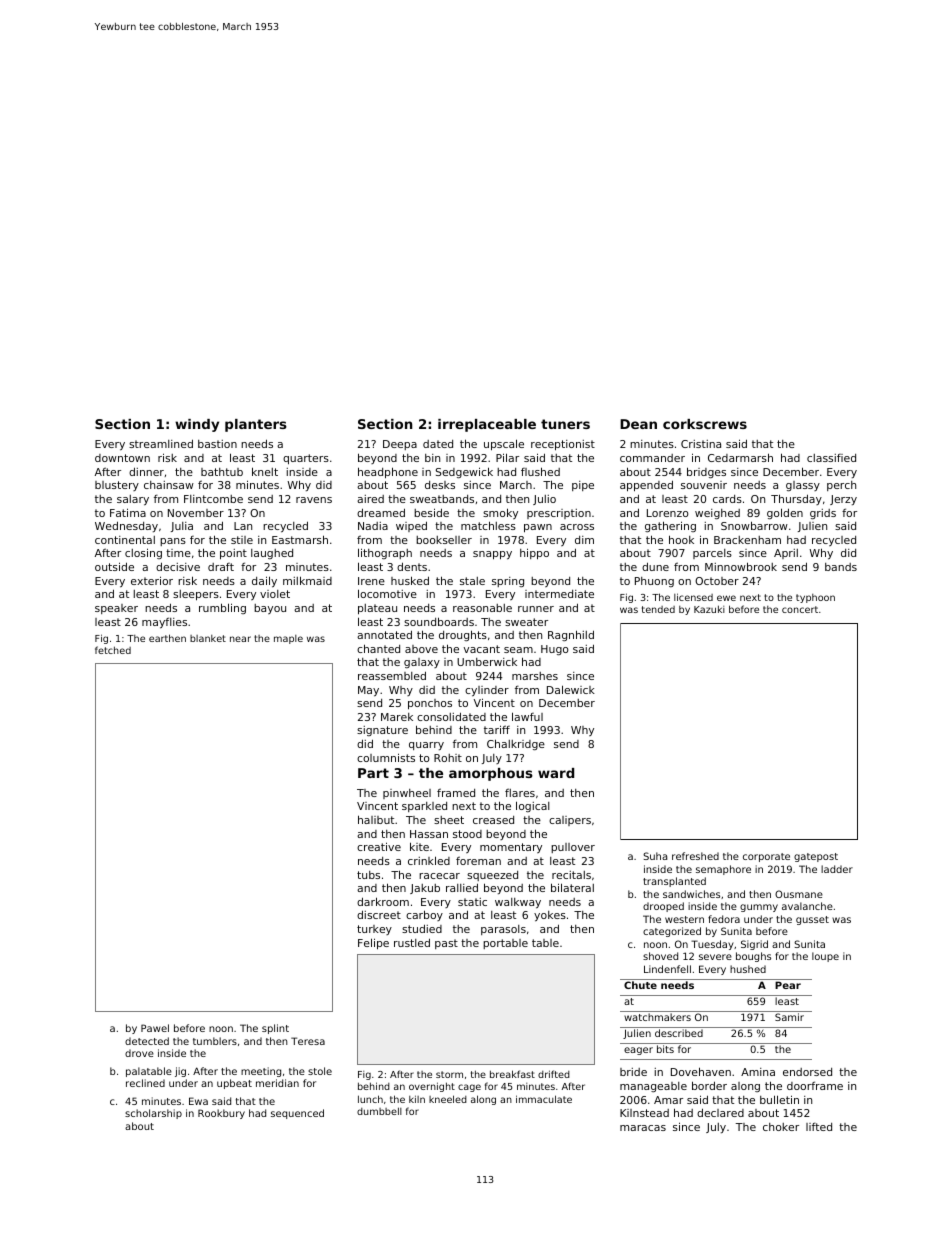 This screenshot has width=952, height=1233. Describe the element at coordinates (308, 1041) in the screenshot. I see `Teresa` at that location.
